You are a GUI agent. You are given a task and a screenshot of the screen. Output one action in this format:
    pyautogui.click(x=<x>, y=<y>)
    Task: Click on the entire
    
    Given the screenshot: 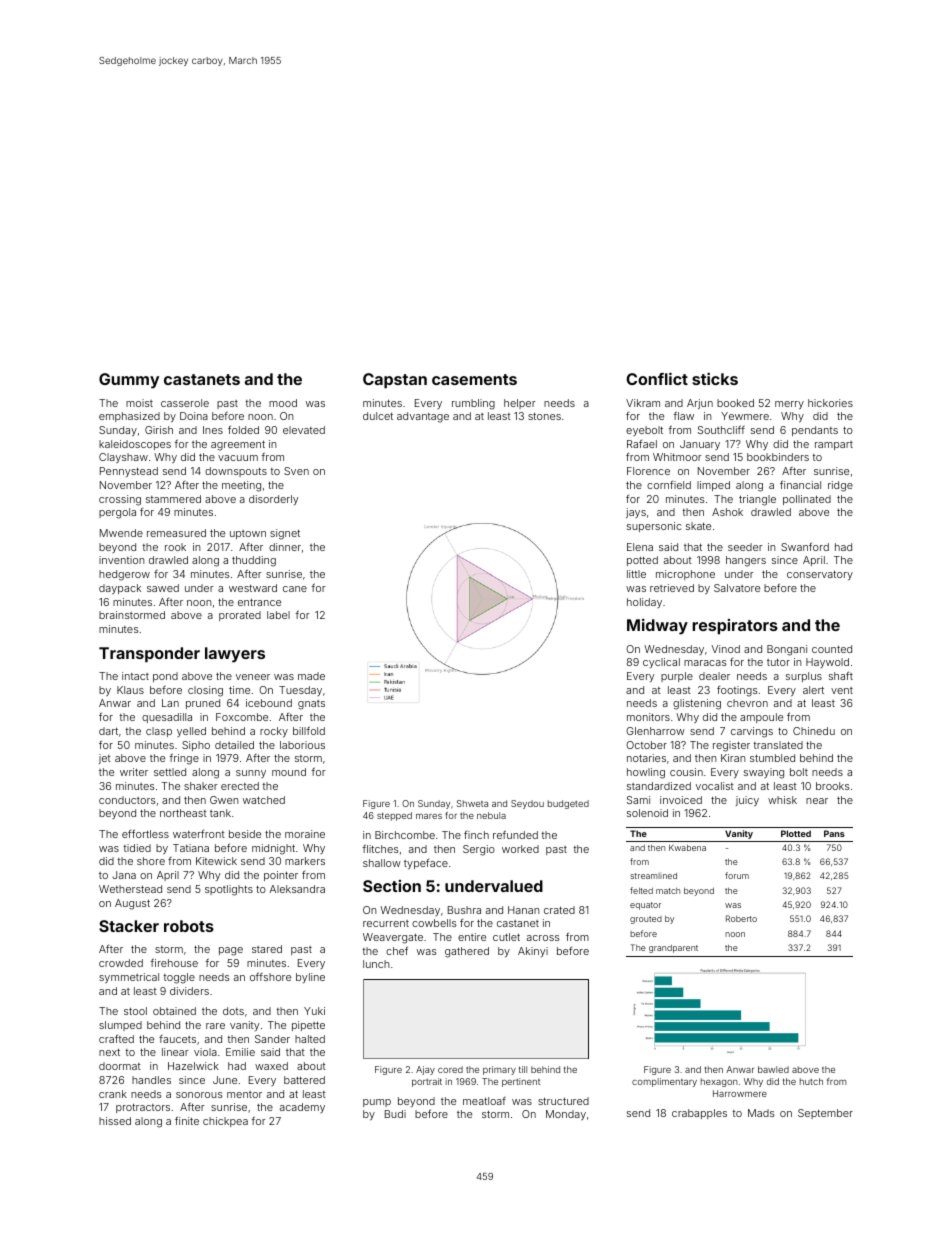 What is the action you would take?
    pyautogui.click(x=472, y=937)
